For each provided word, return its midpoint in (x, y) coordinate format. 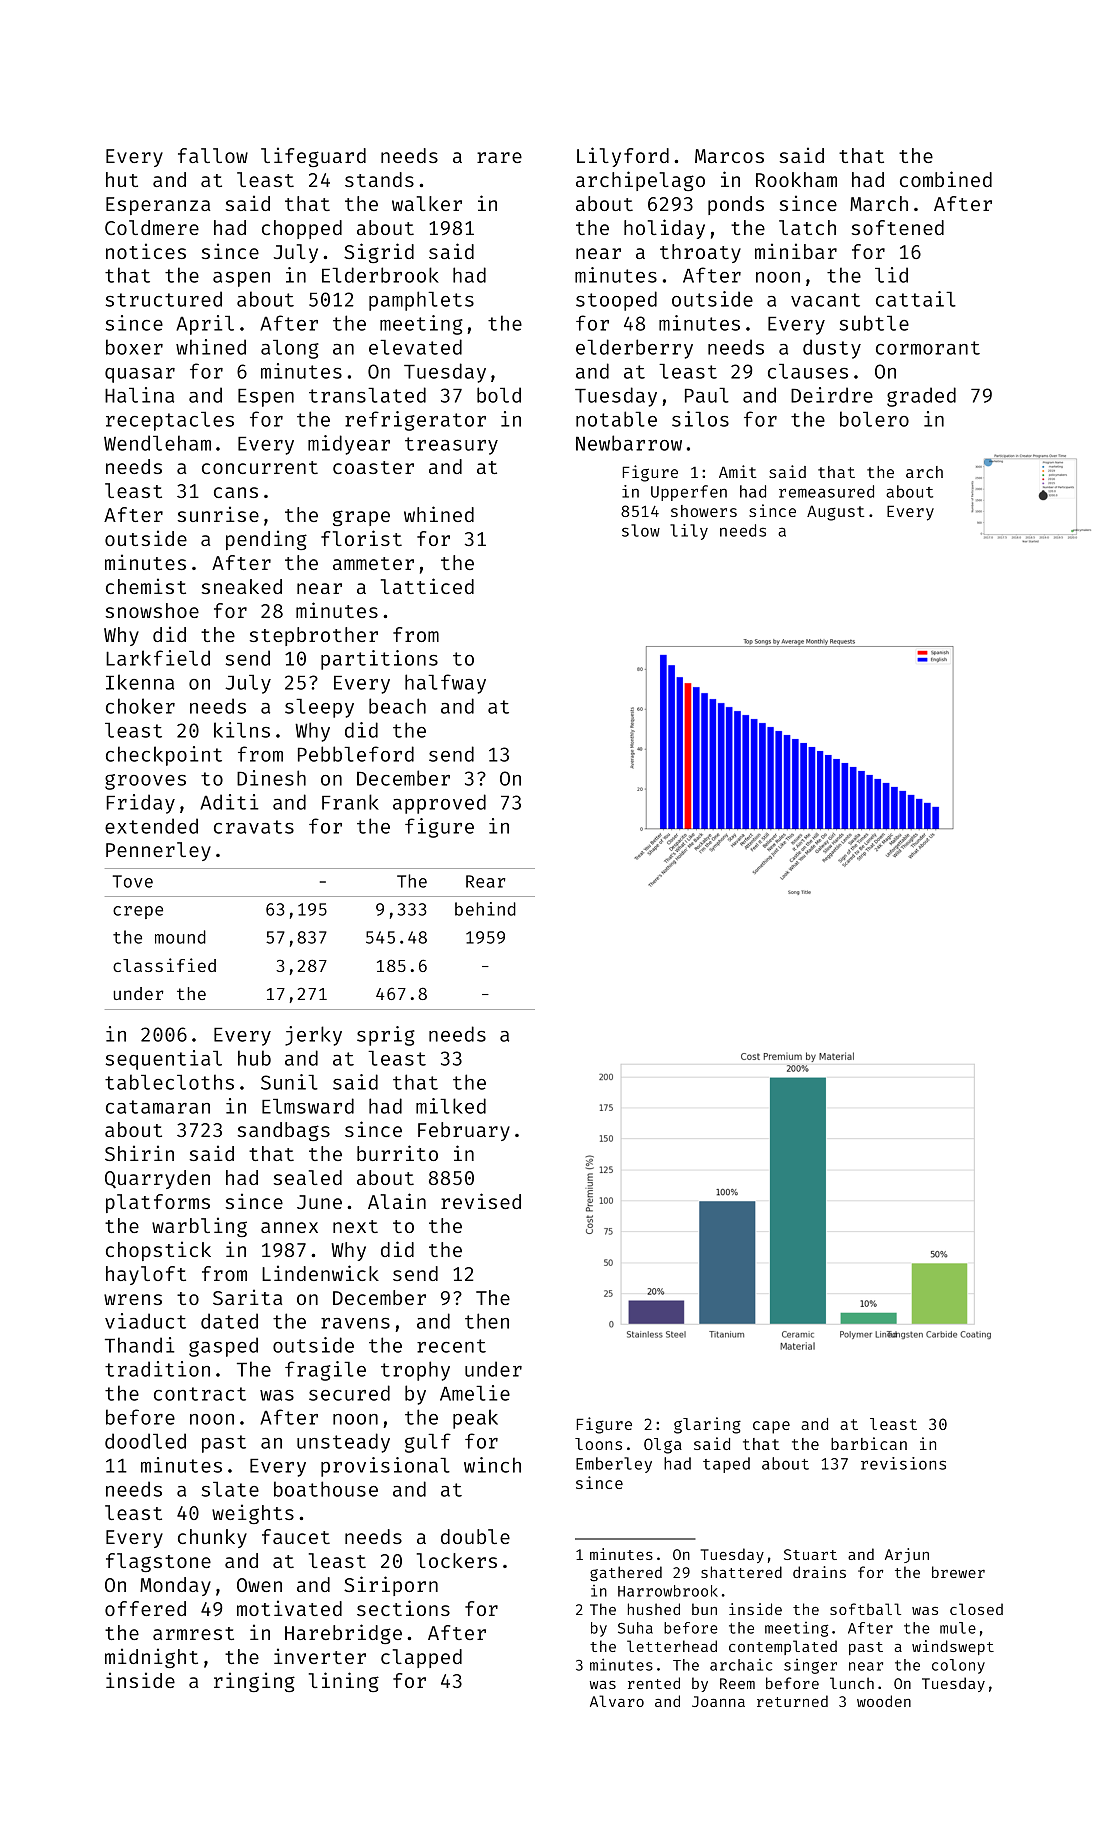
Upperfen (689, 493)
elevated (415, 347)
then (487, 1321)
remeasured (826, 491)
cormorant (928, 348)
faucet (296, 1536)
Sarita (247, 1297)
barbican (869, 1443)
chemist (146, 586)
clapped (421, 1658)
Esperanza (158, 206)
